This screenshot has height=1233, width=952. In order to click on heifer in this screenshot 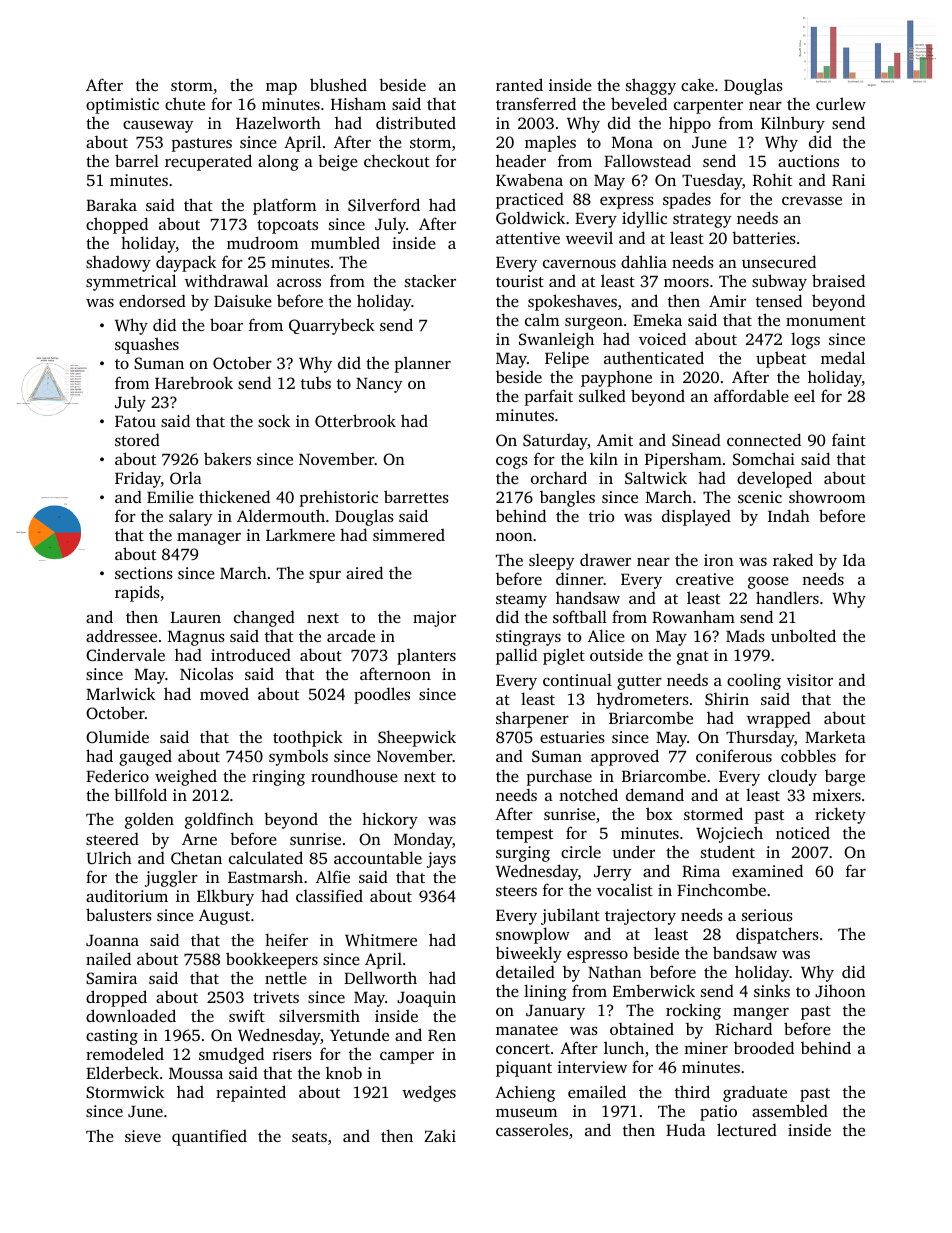, I will do `click(286, 939)`.
